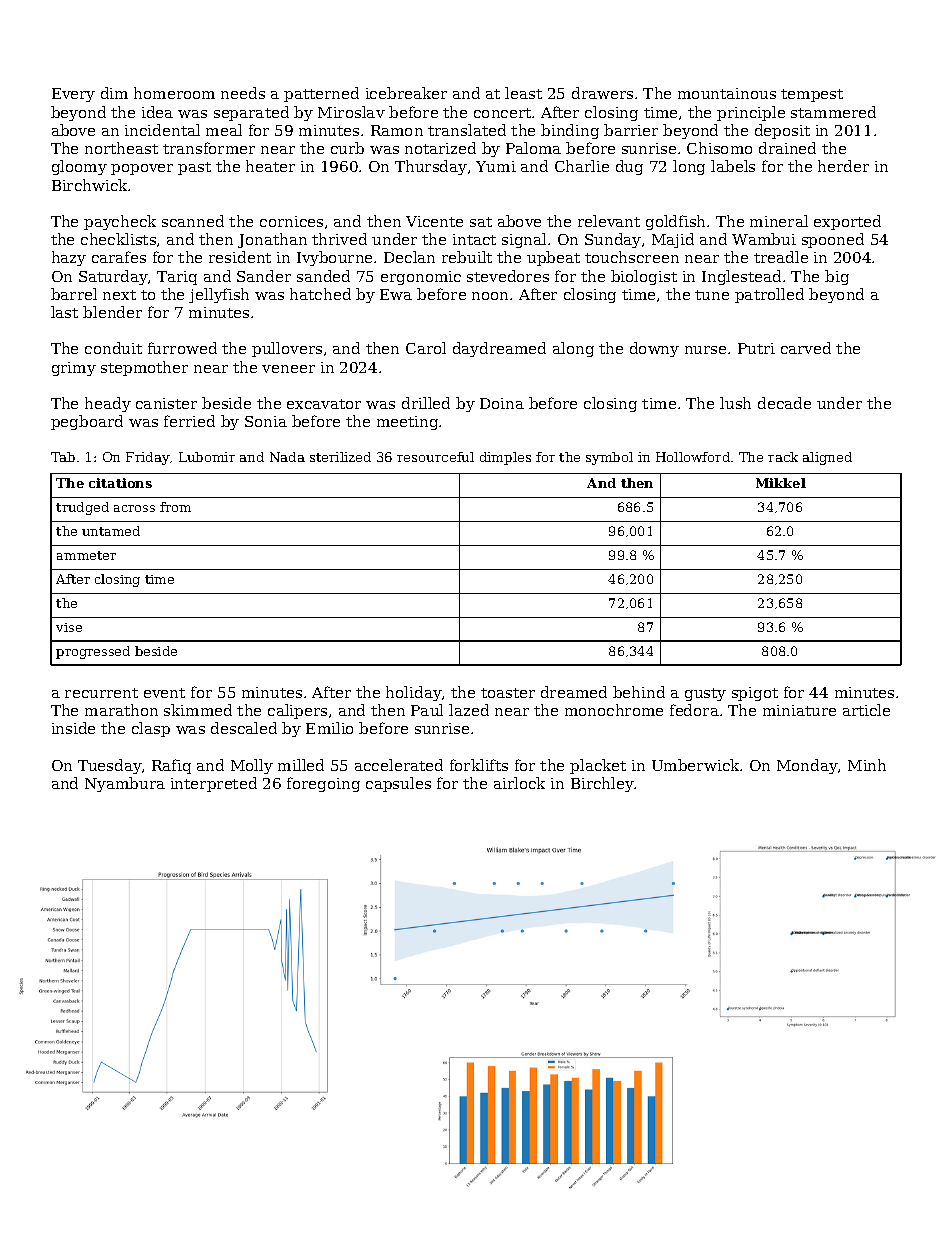 The width and height of the screenshot is (952, 1233). Describe the element at coordinates (171, 766) in the screenshot. I see `Rafiq` at that location.
